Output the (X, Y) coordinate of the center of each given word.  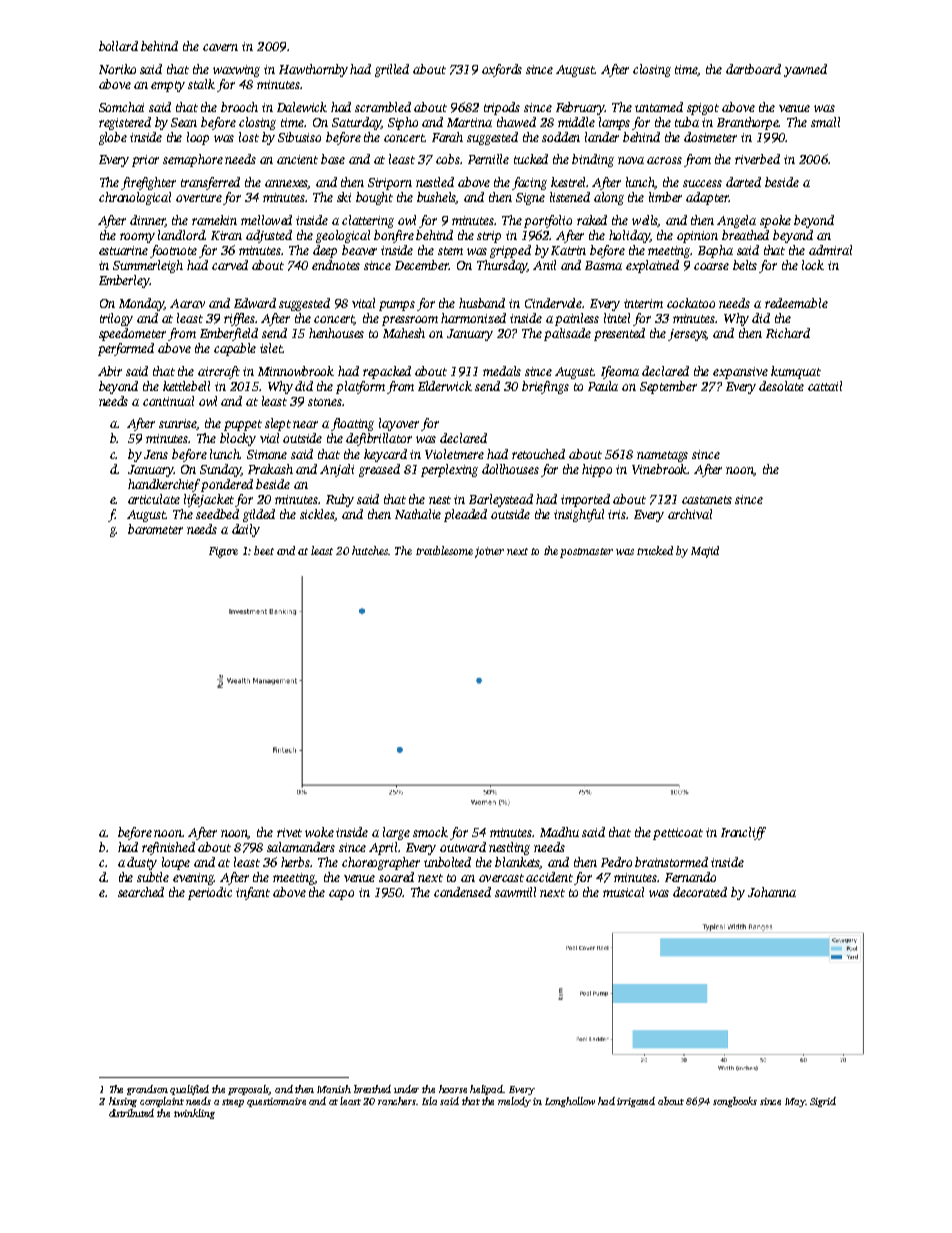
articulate (154, 499)
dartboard (753, 69)
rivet (289, 832)
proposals (249, 1090)
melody (514, 1102)
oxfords (502, 70)
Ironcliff (743, 833)
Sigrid (823, 1102)
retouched (538, 454)
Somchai (121, 107)
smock (430, 832)
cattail (825, 386)
